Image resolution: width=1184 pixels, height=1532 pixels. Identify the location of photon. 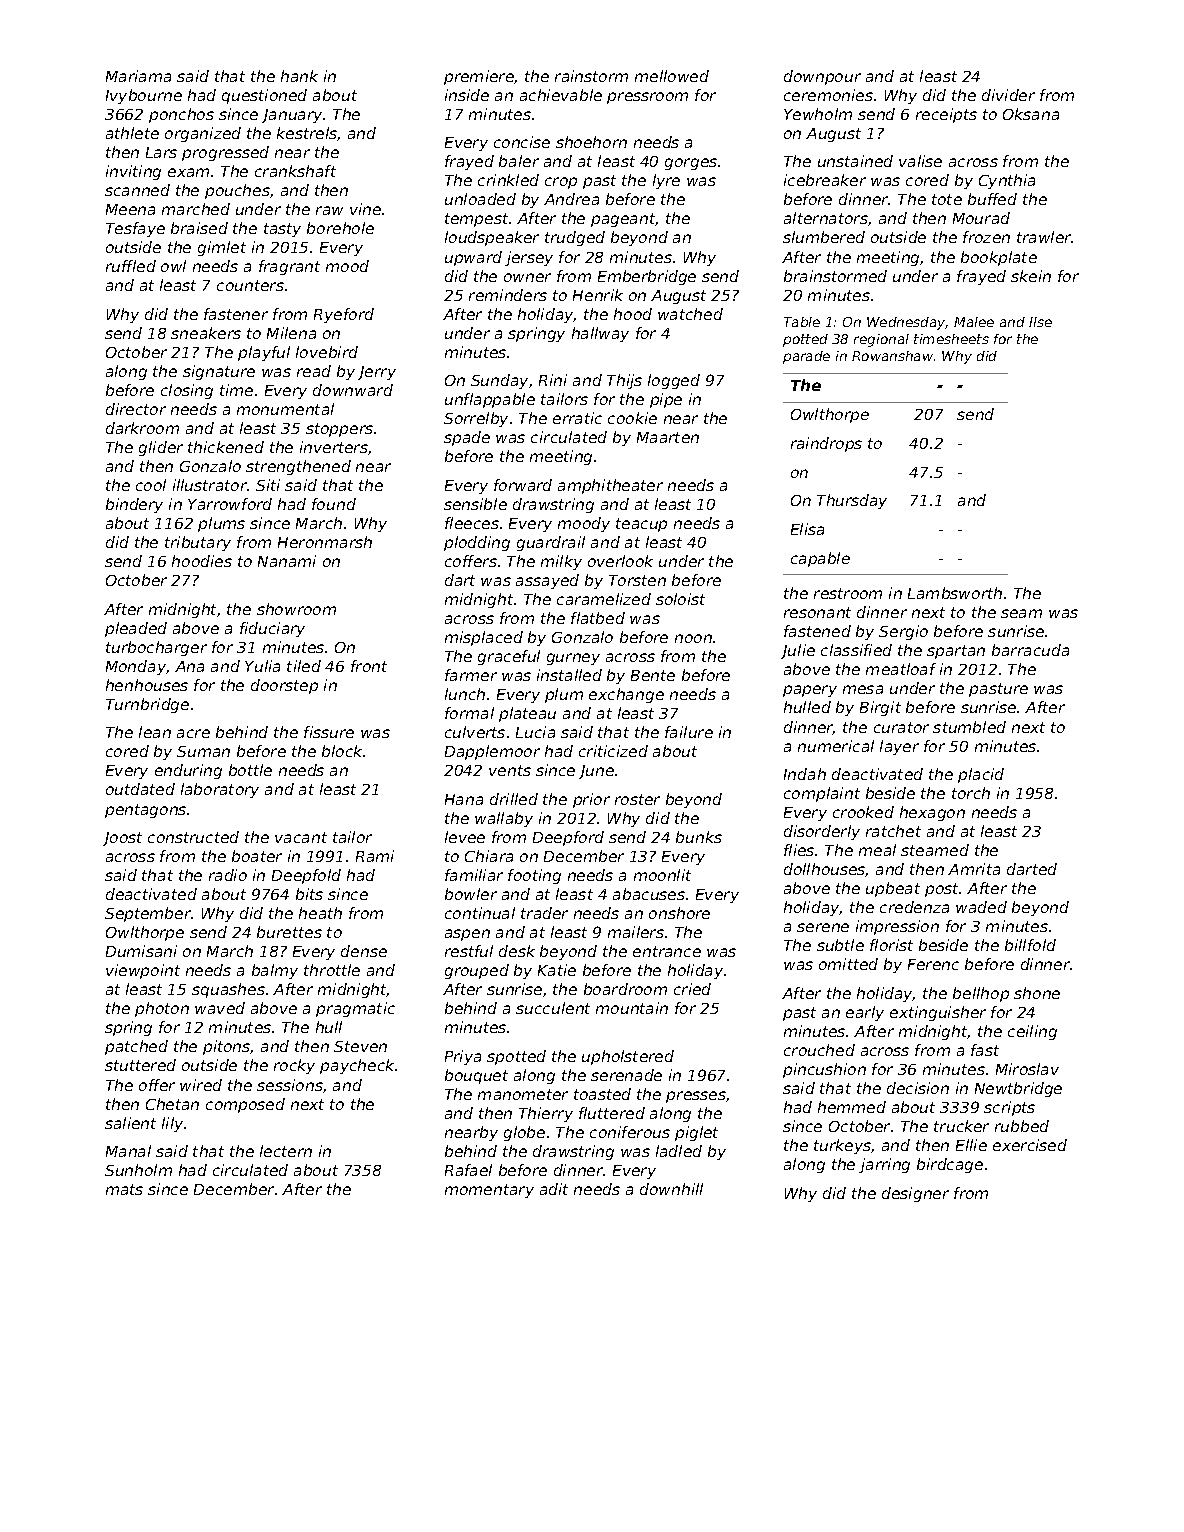
(162, 1009).
